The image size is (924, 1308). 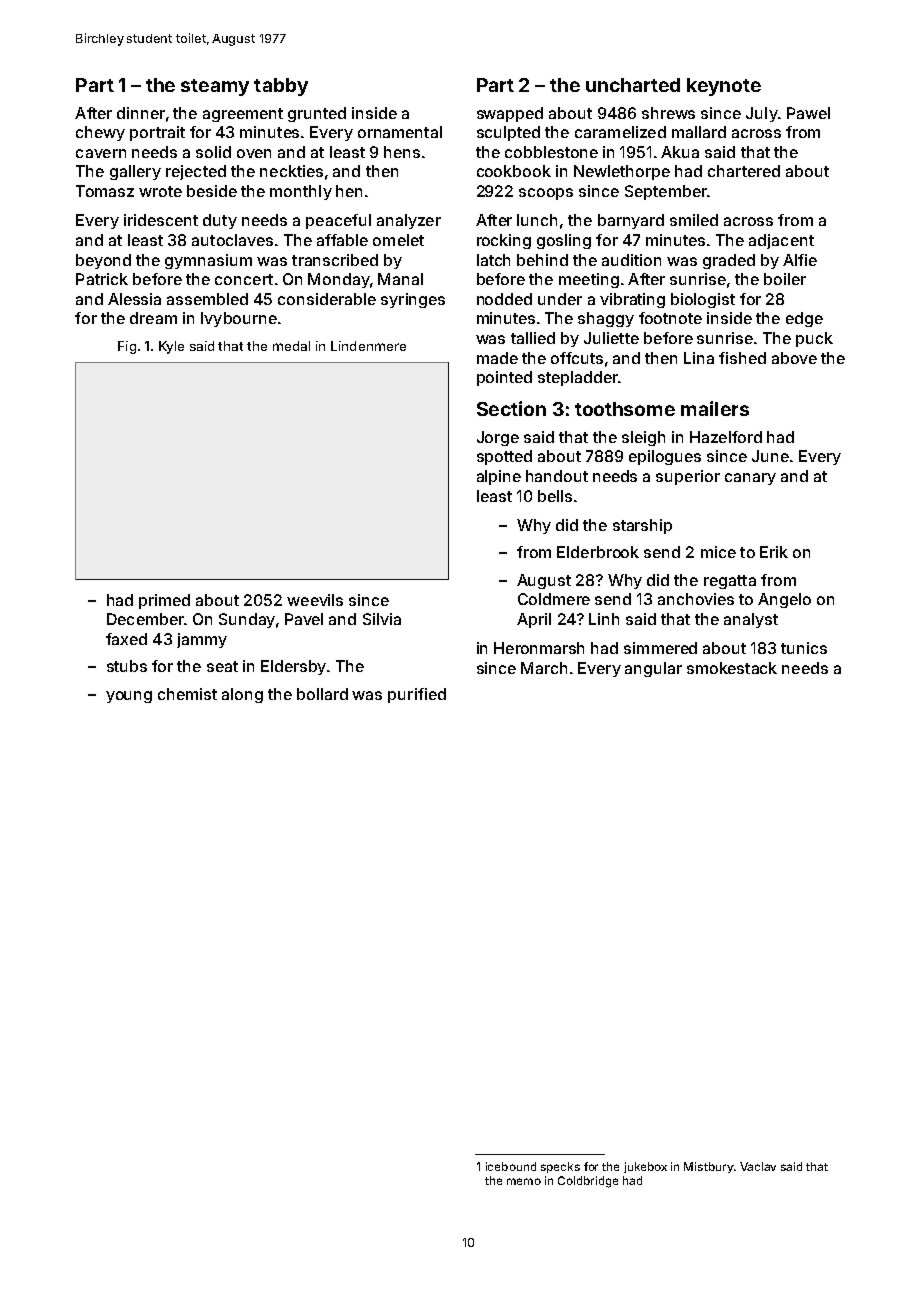 What do you see at coordinates (141, 113) in the page?
I see `dinner` at bounding box center [141, 113].
